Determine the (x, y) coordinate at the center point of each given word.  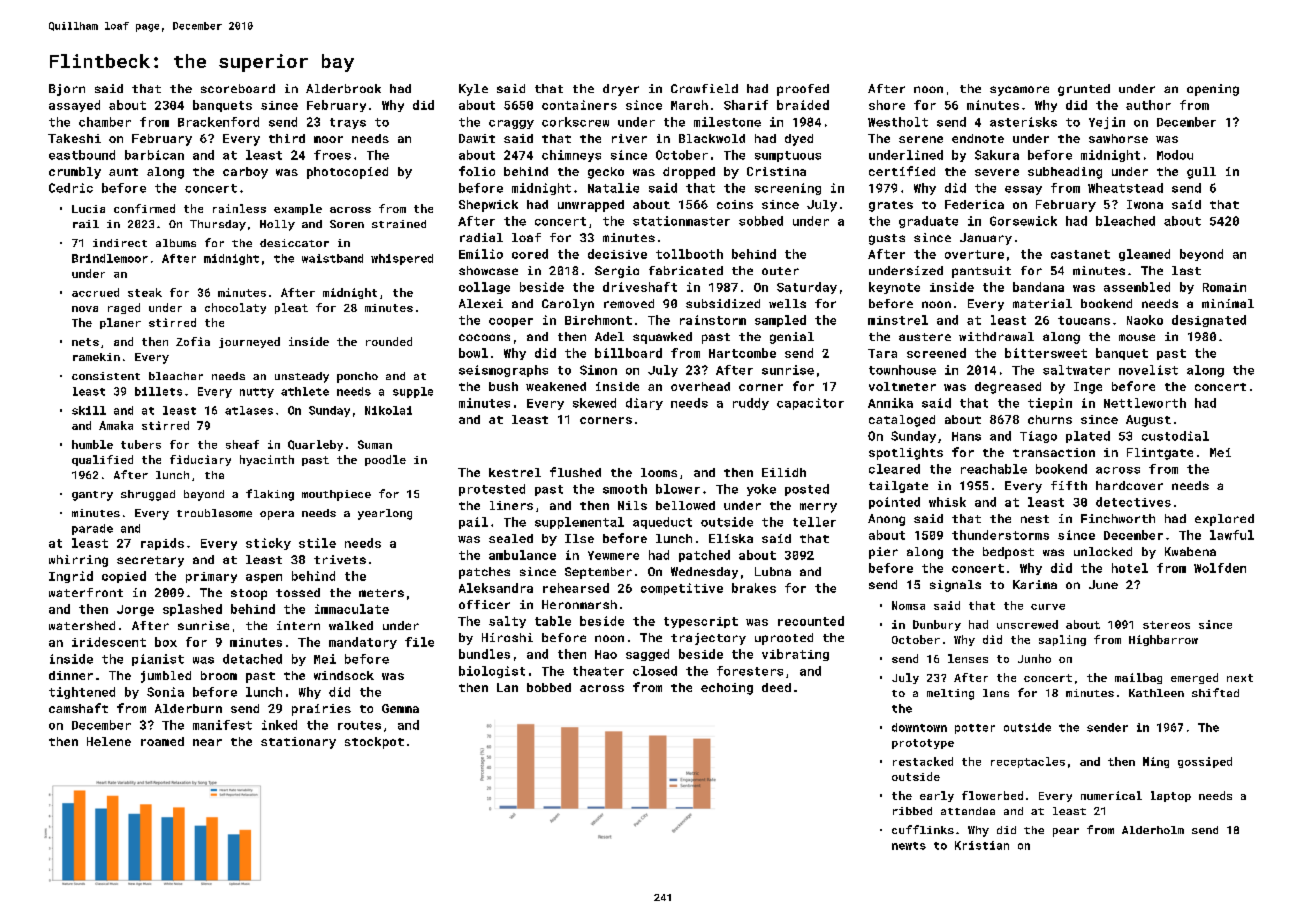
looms (659, 472)
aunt (123, 172)
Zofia (193, 341)
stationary (298, 743)
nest (1035, 519)
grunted (1084, 90)
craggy (511, 124)
